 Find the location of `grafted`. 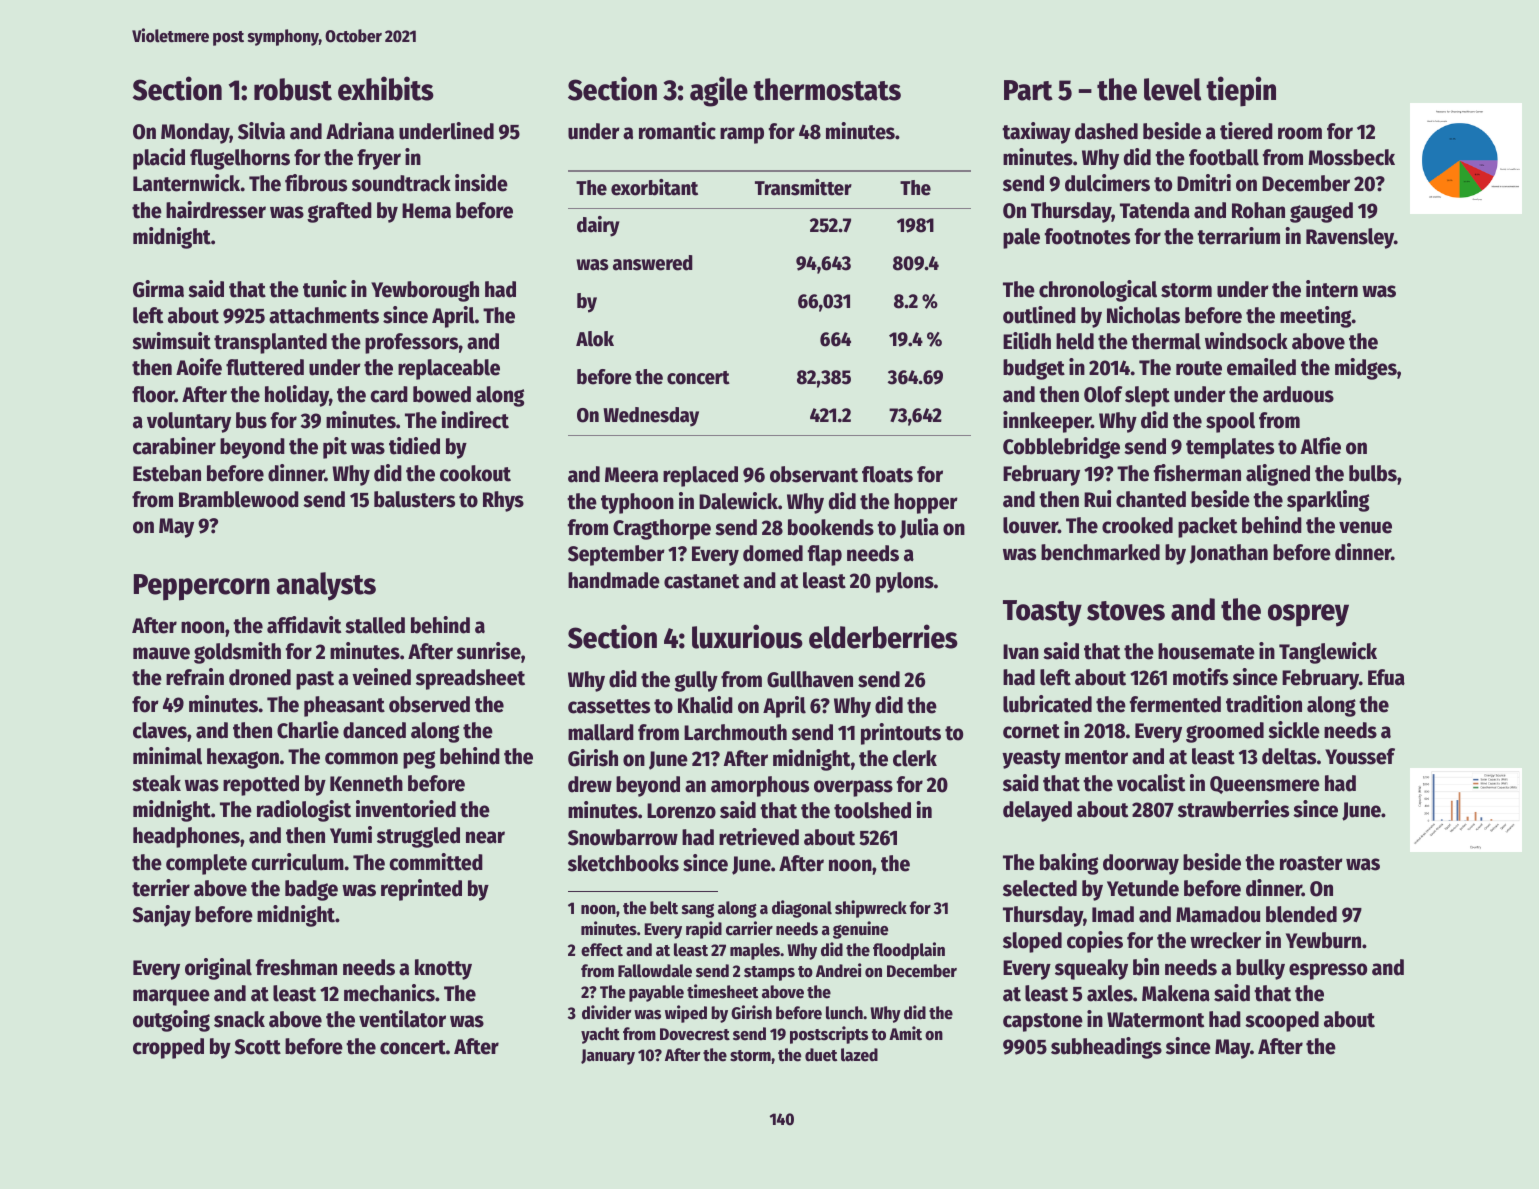

grafted is located at coordinates (339, 212).
